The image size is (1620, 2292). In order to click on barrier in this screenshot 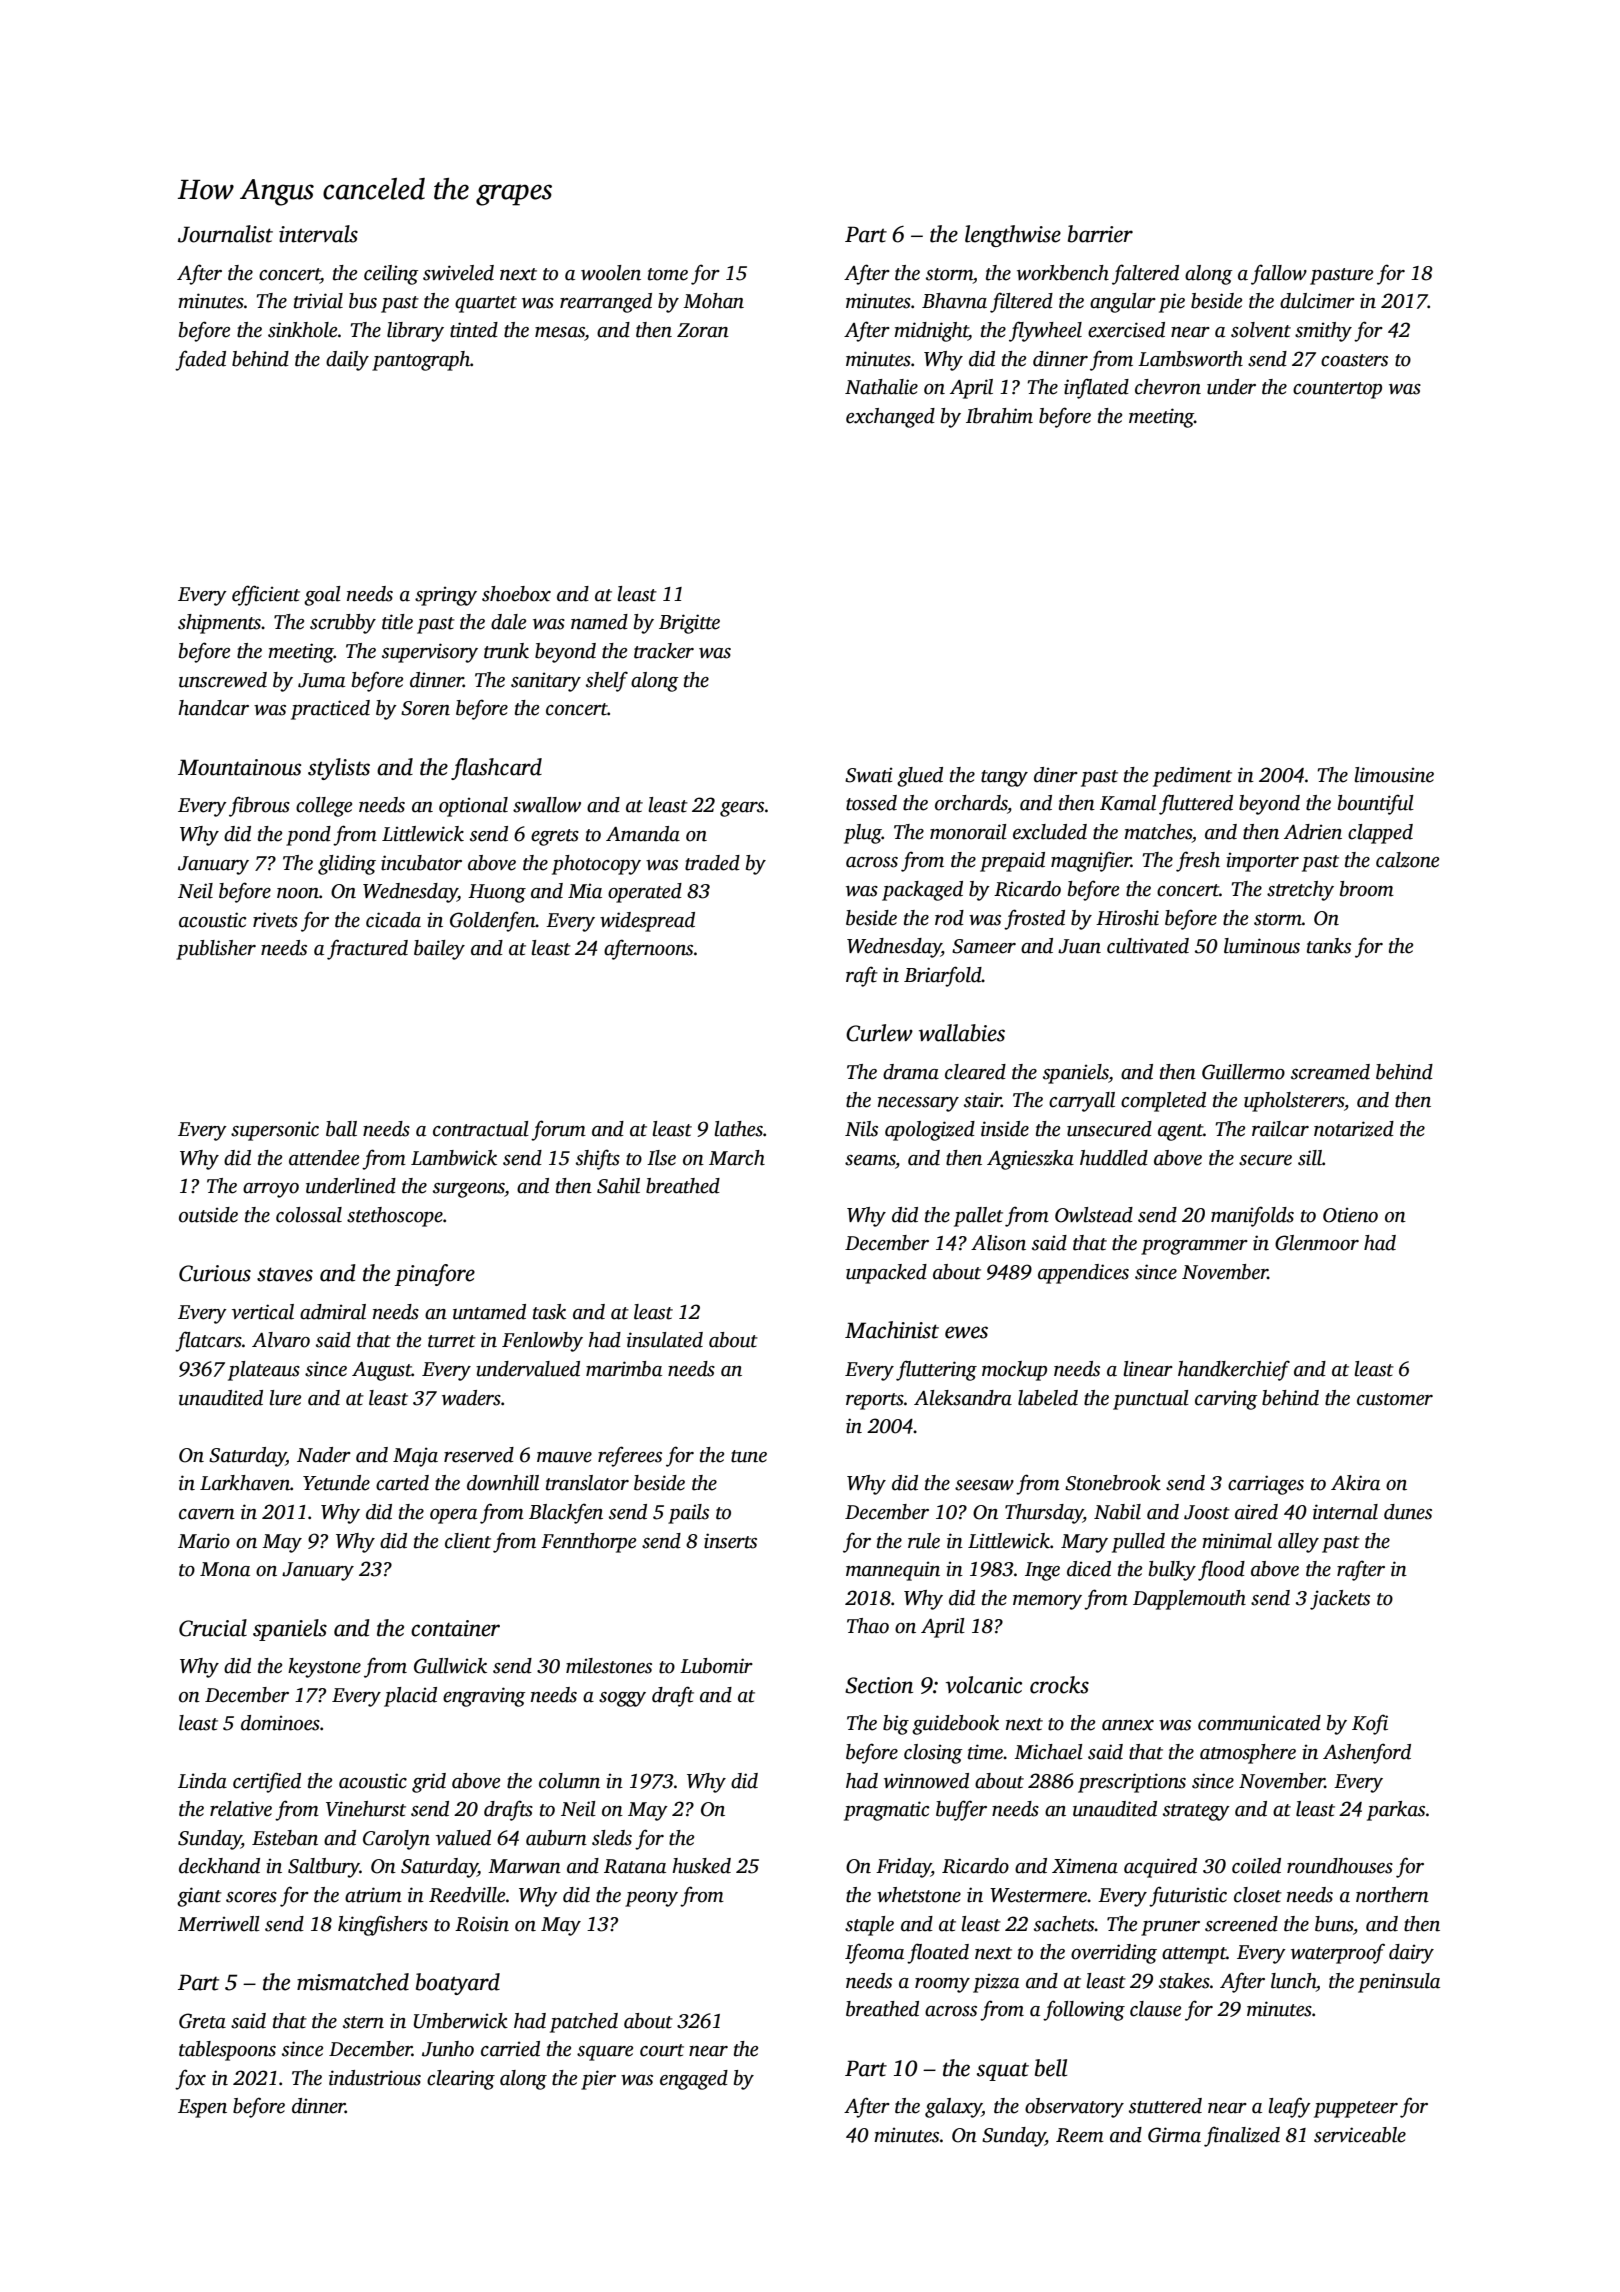, I will do `click(1100, 234)`.
